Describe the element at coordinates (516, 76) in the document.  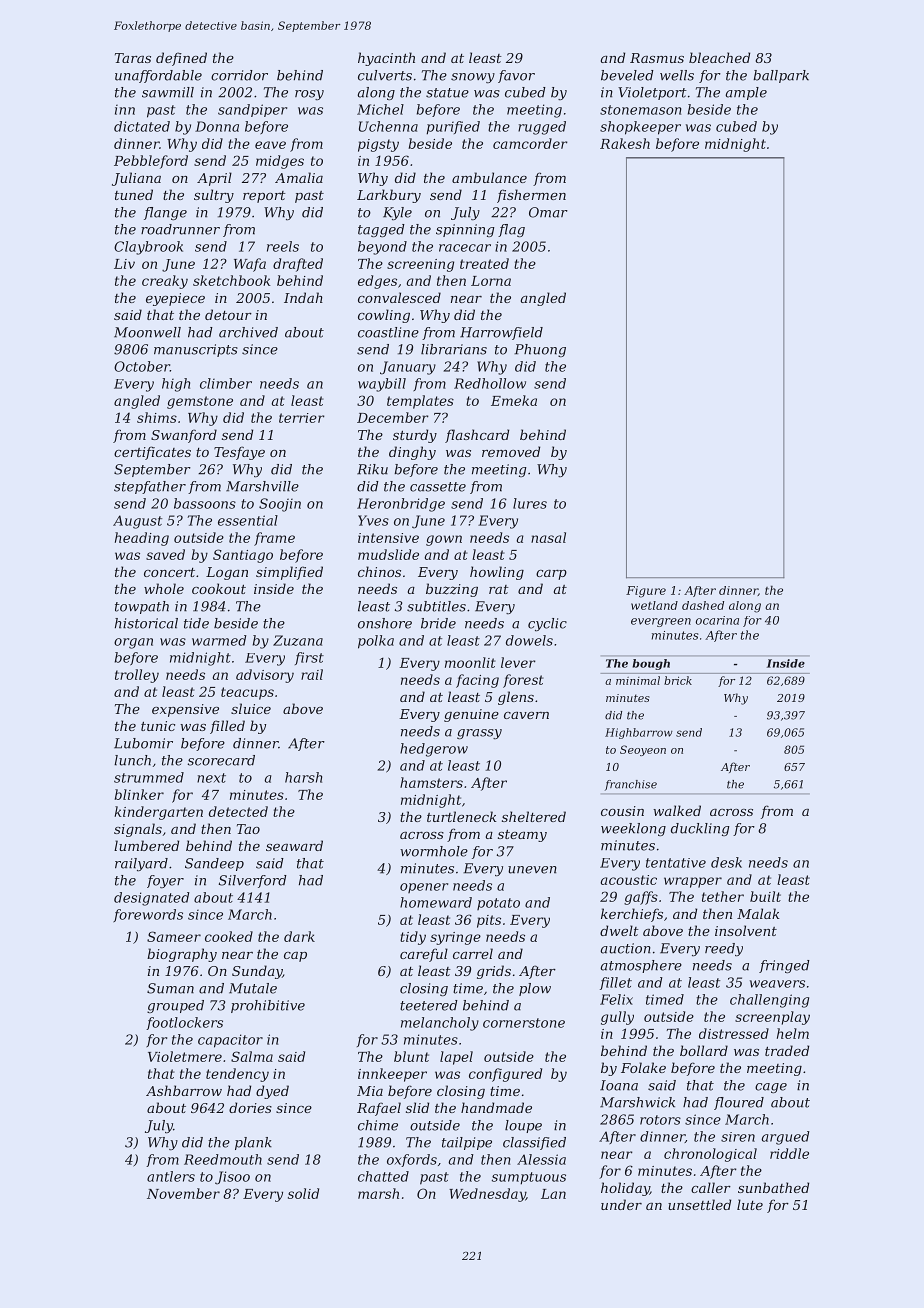
I see `favor` at that location.
